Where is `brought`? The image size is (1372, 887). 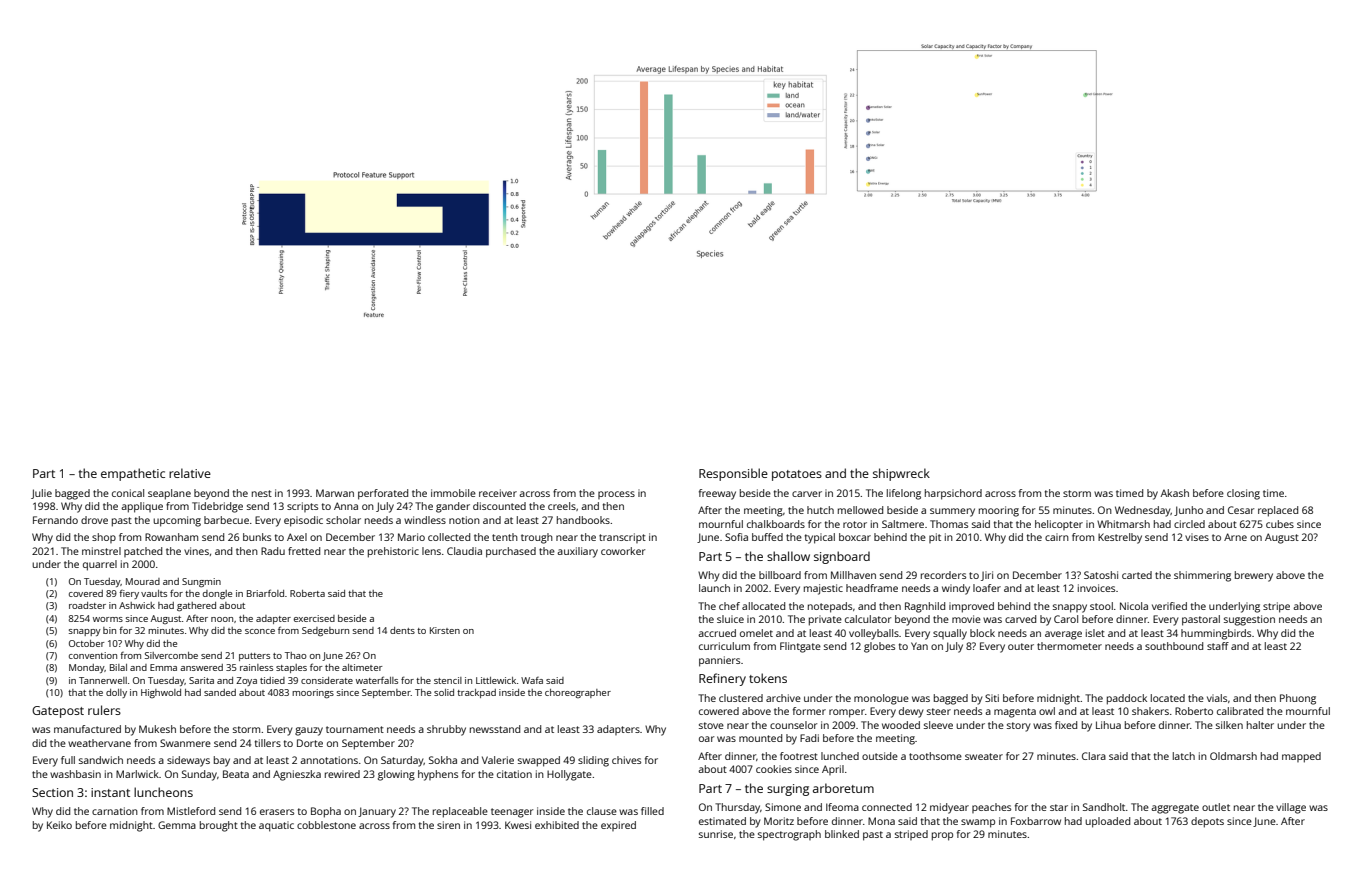 brought is located at coordinates (219, 826).
